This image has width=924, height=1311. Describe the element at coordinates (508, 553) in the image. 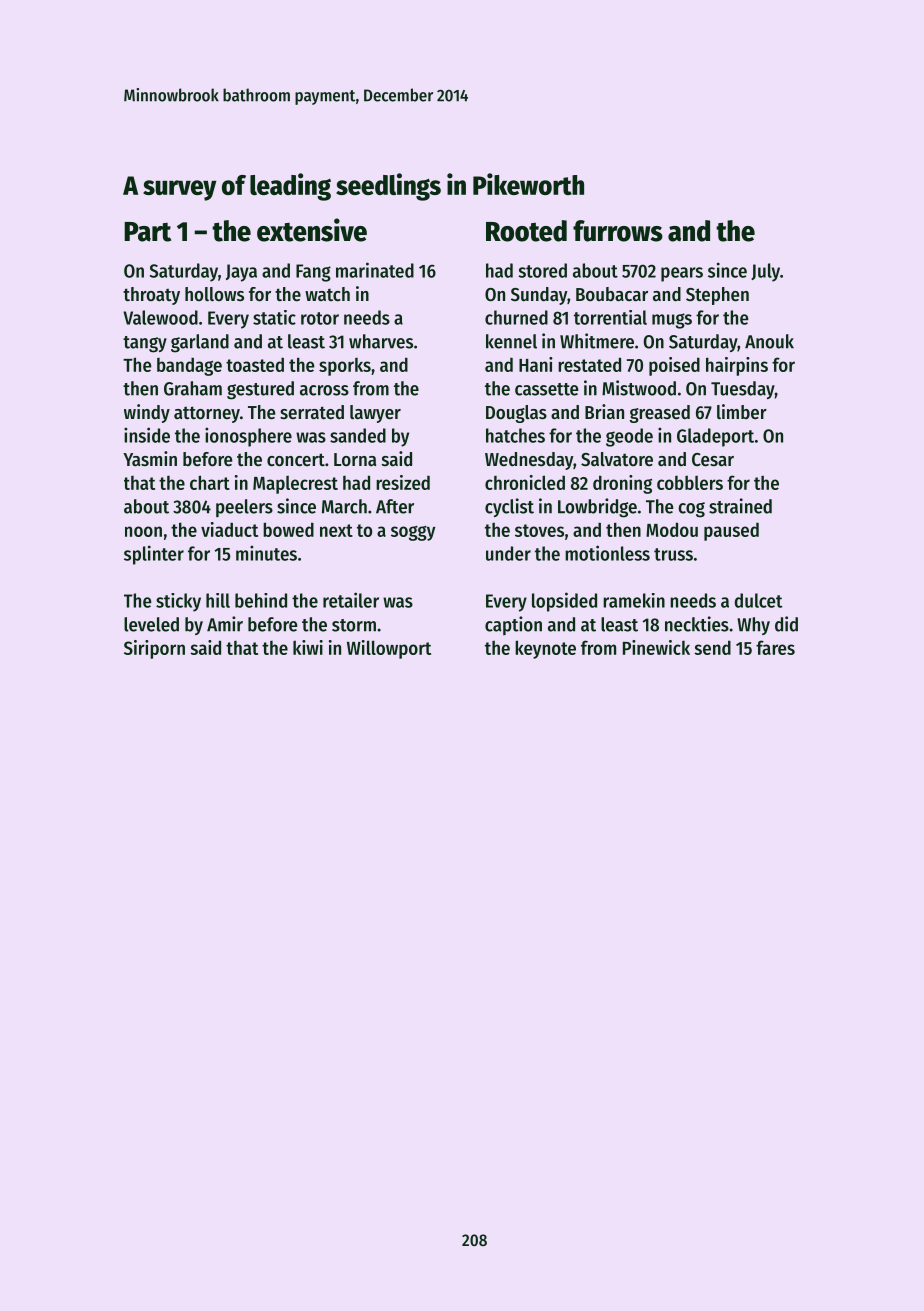

I see `under` at that location.
